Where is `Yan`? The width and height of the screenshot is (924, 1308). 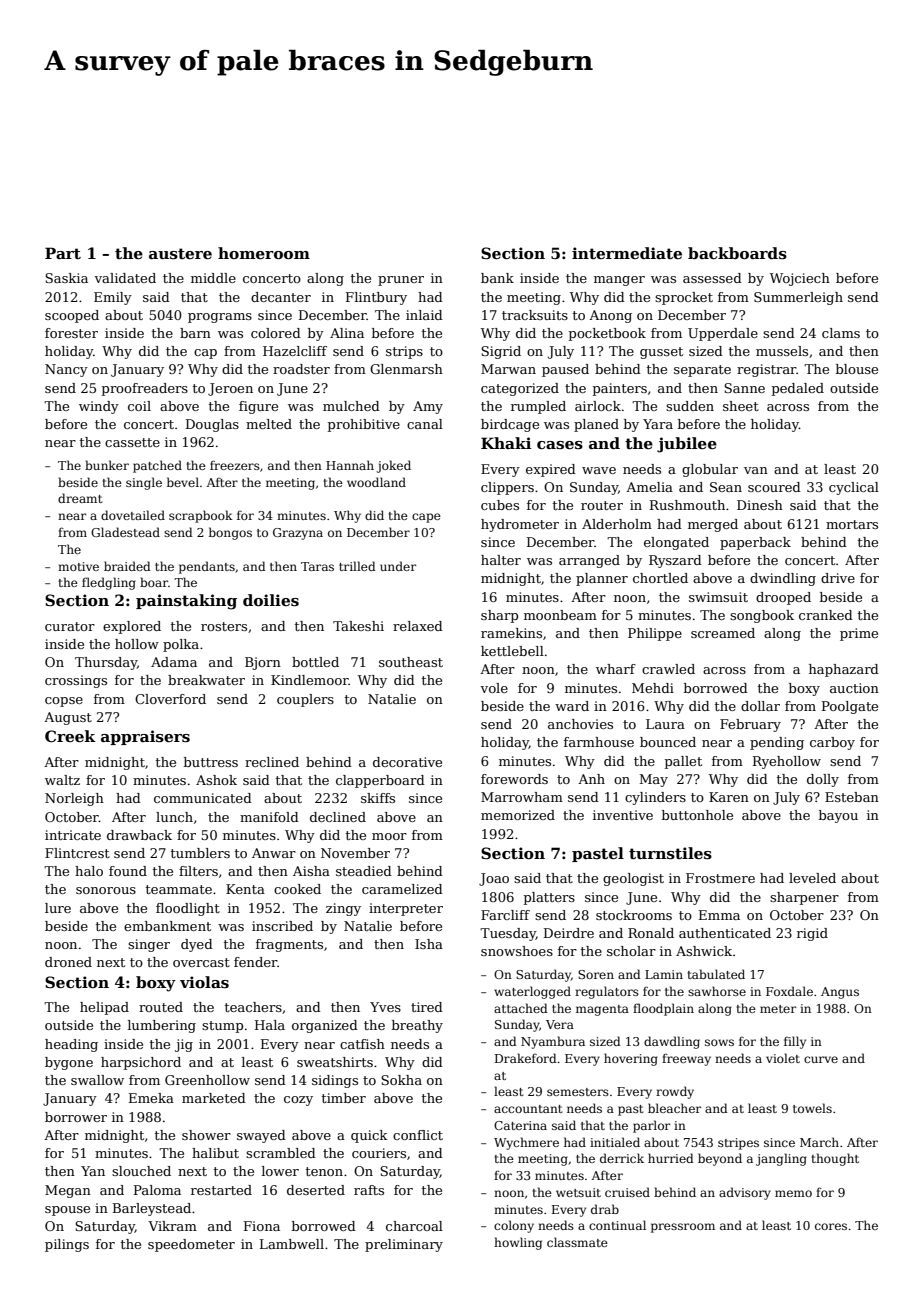
Yan is located at coordinates (93, 1171).
